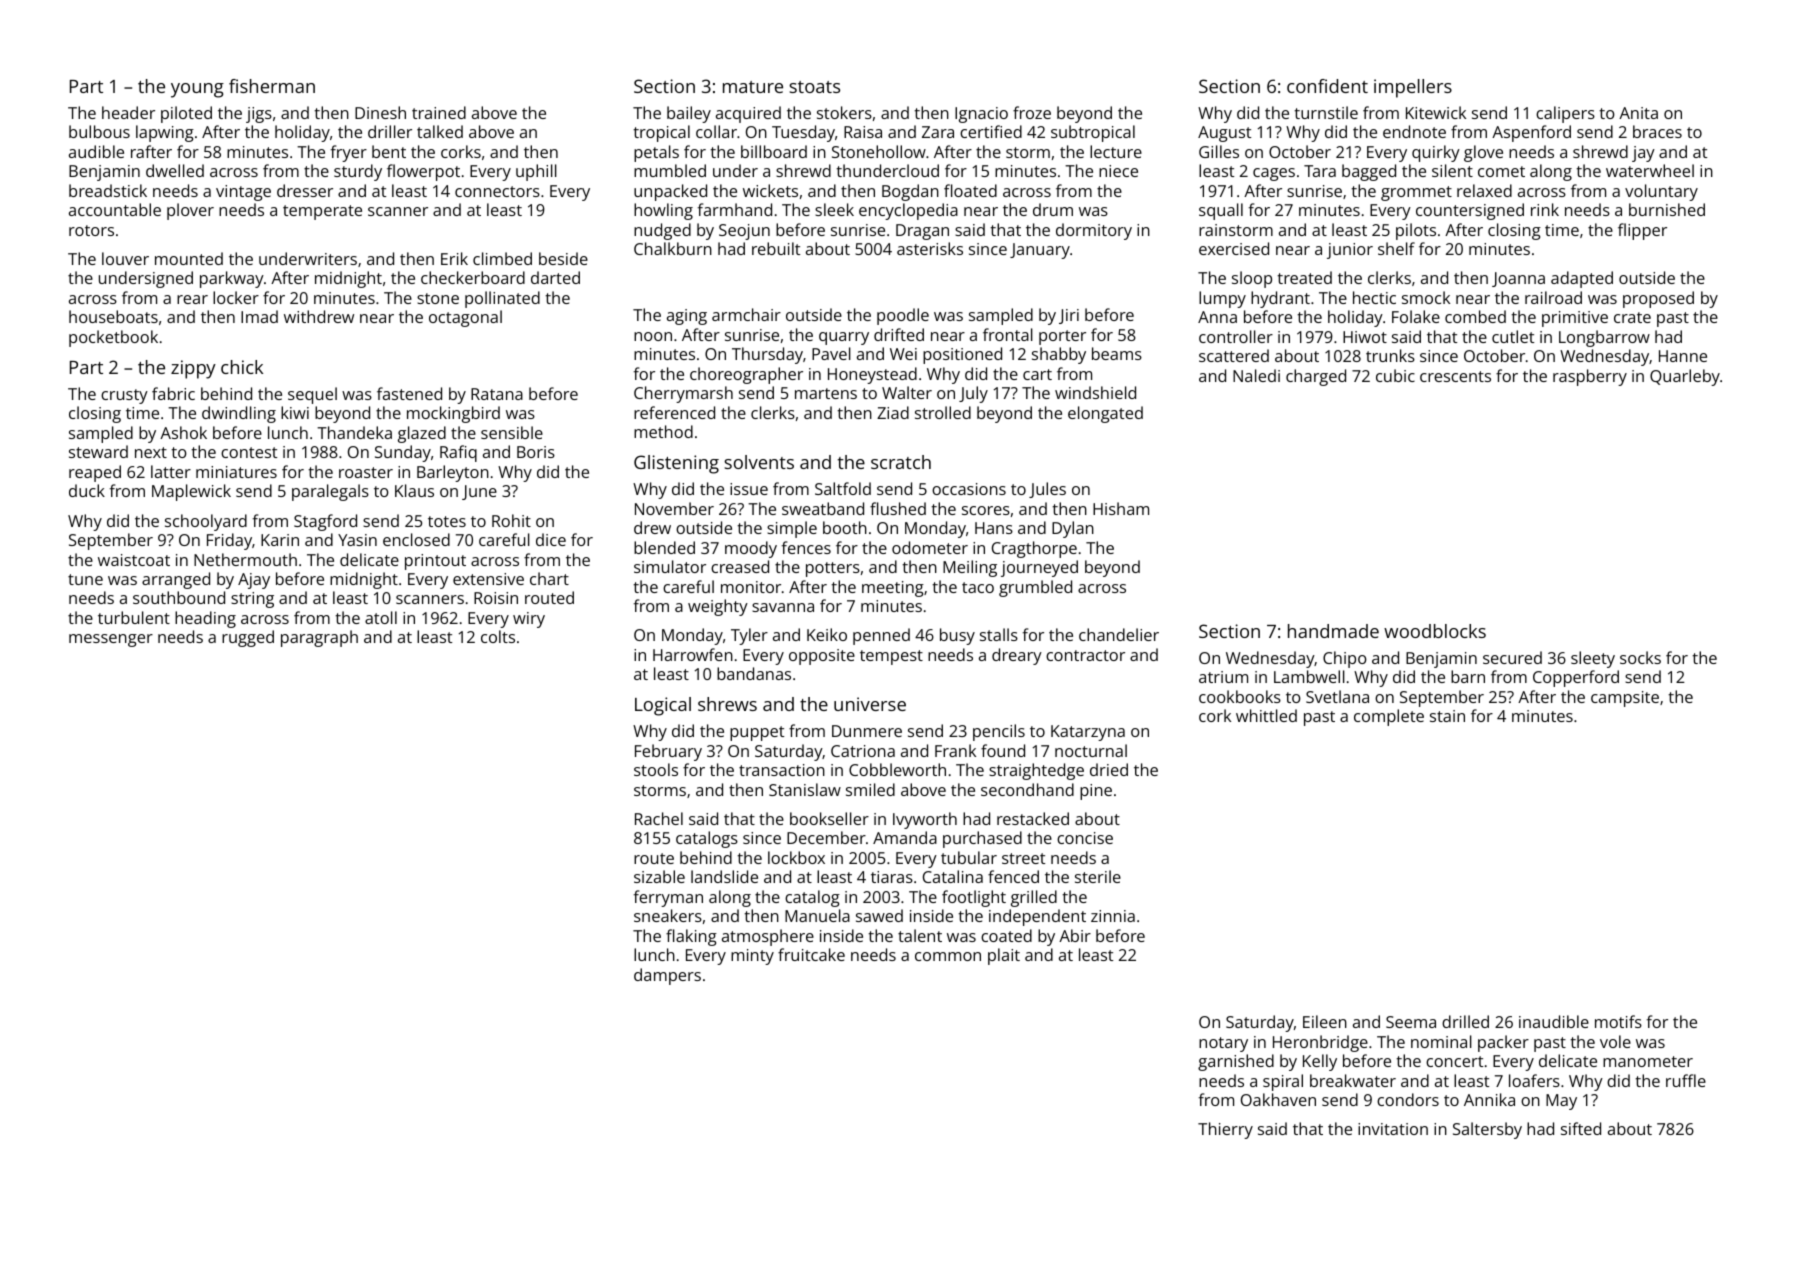 The height and width of the document is (1268, 1793). What do you see at coordinates (970, 190) in the document?
I see `floated` at bounding box center [970, 190].
